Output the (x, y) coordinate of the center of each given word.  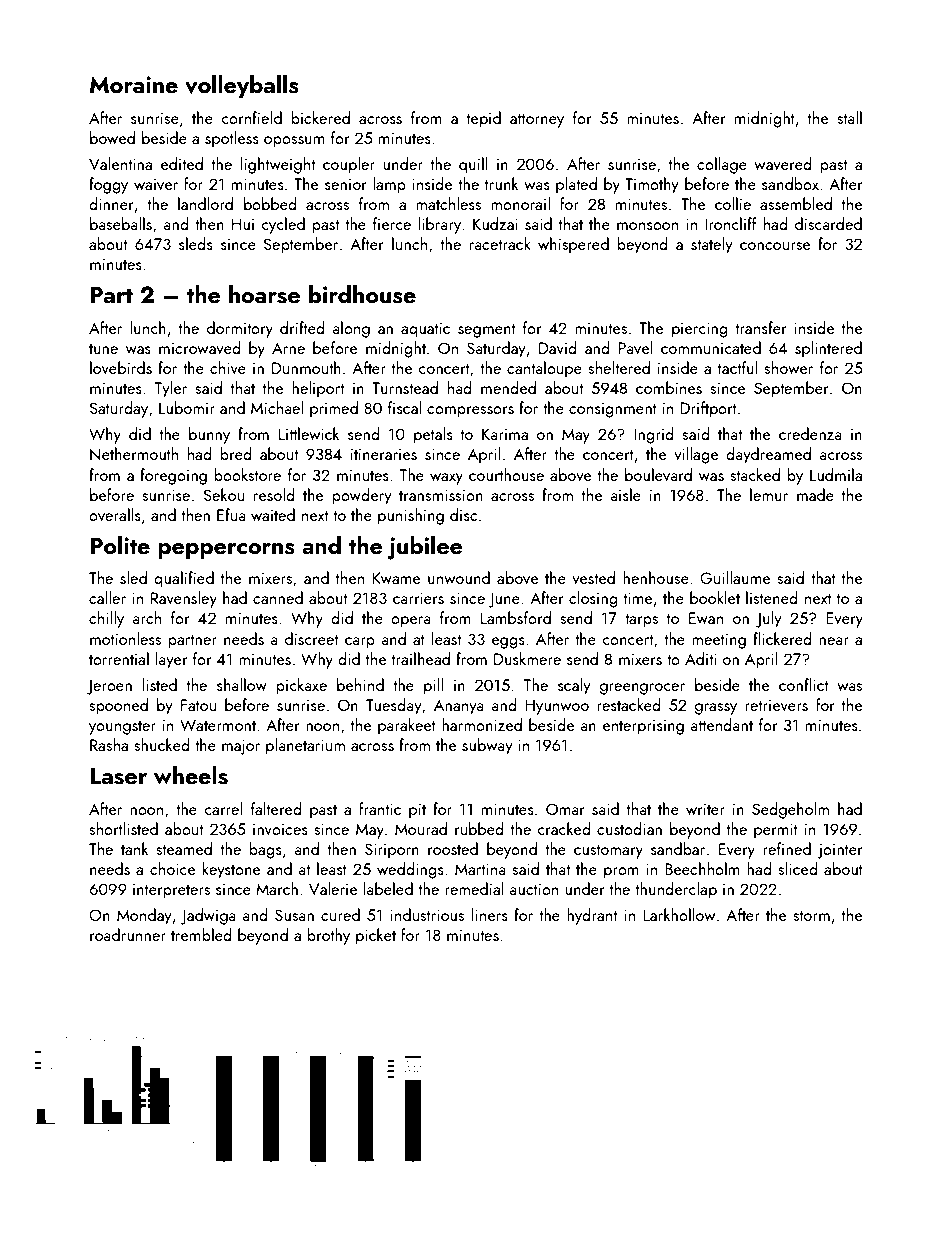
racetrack (500, 243)
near (834, 641)
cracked (564, 828)
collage (722, 165)
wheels (191, 775)
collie (733, 203)
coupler (349, 165)
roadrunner (128, 934)
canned (278, 597)
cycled (283, 225)
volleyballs (242, 86)
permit (776, 831)
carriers (418, 598)
